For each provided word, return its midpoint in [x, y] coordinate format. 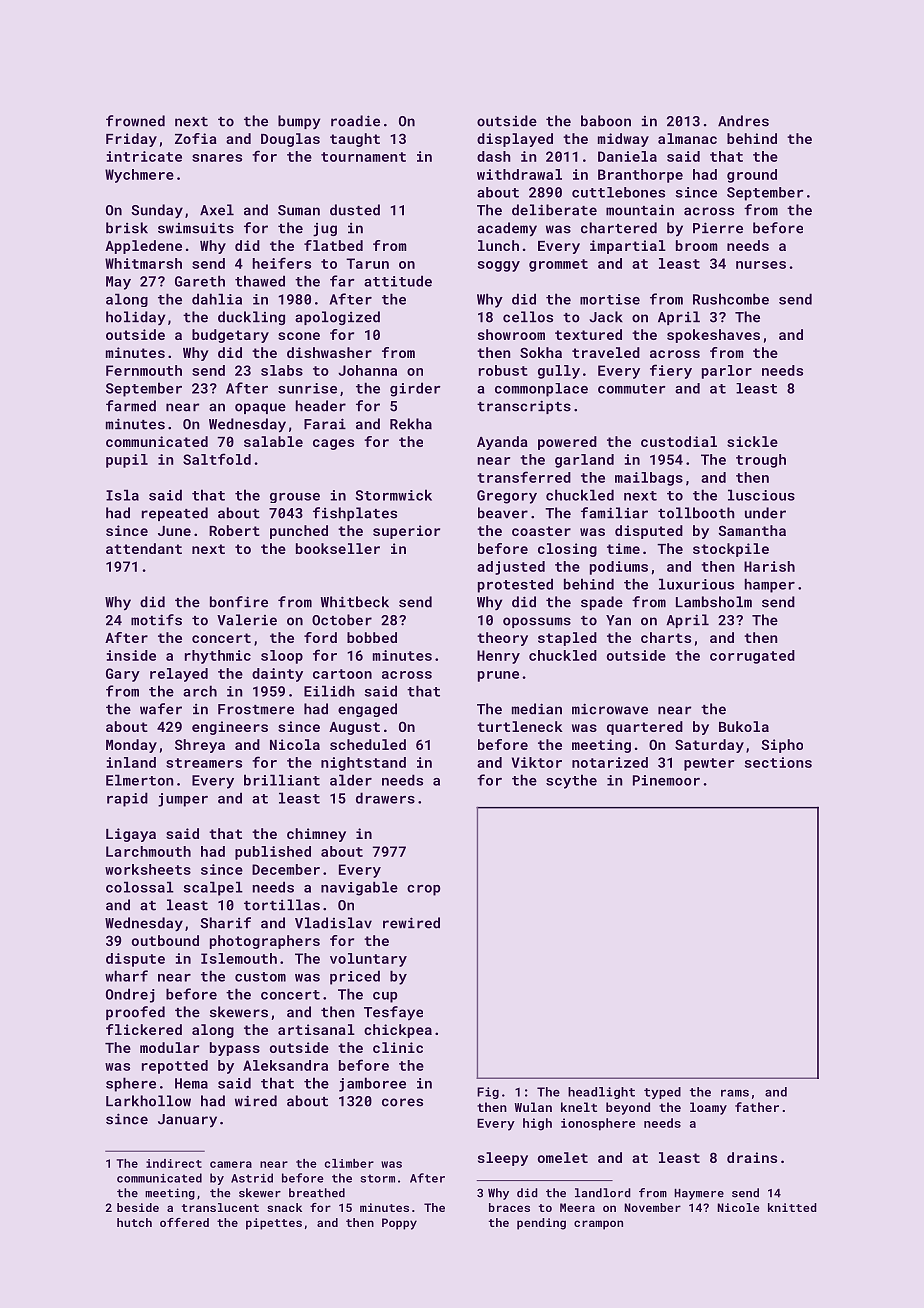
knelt [579, 1107]
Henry [498, 657]
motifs [156, 620]
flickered [144, 1029]
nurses [761, 265]
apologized [337, 318]
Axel [217, 210]
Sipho [782, 746]
